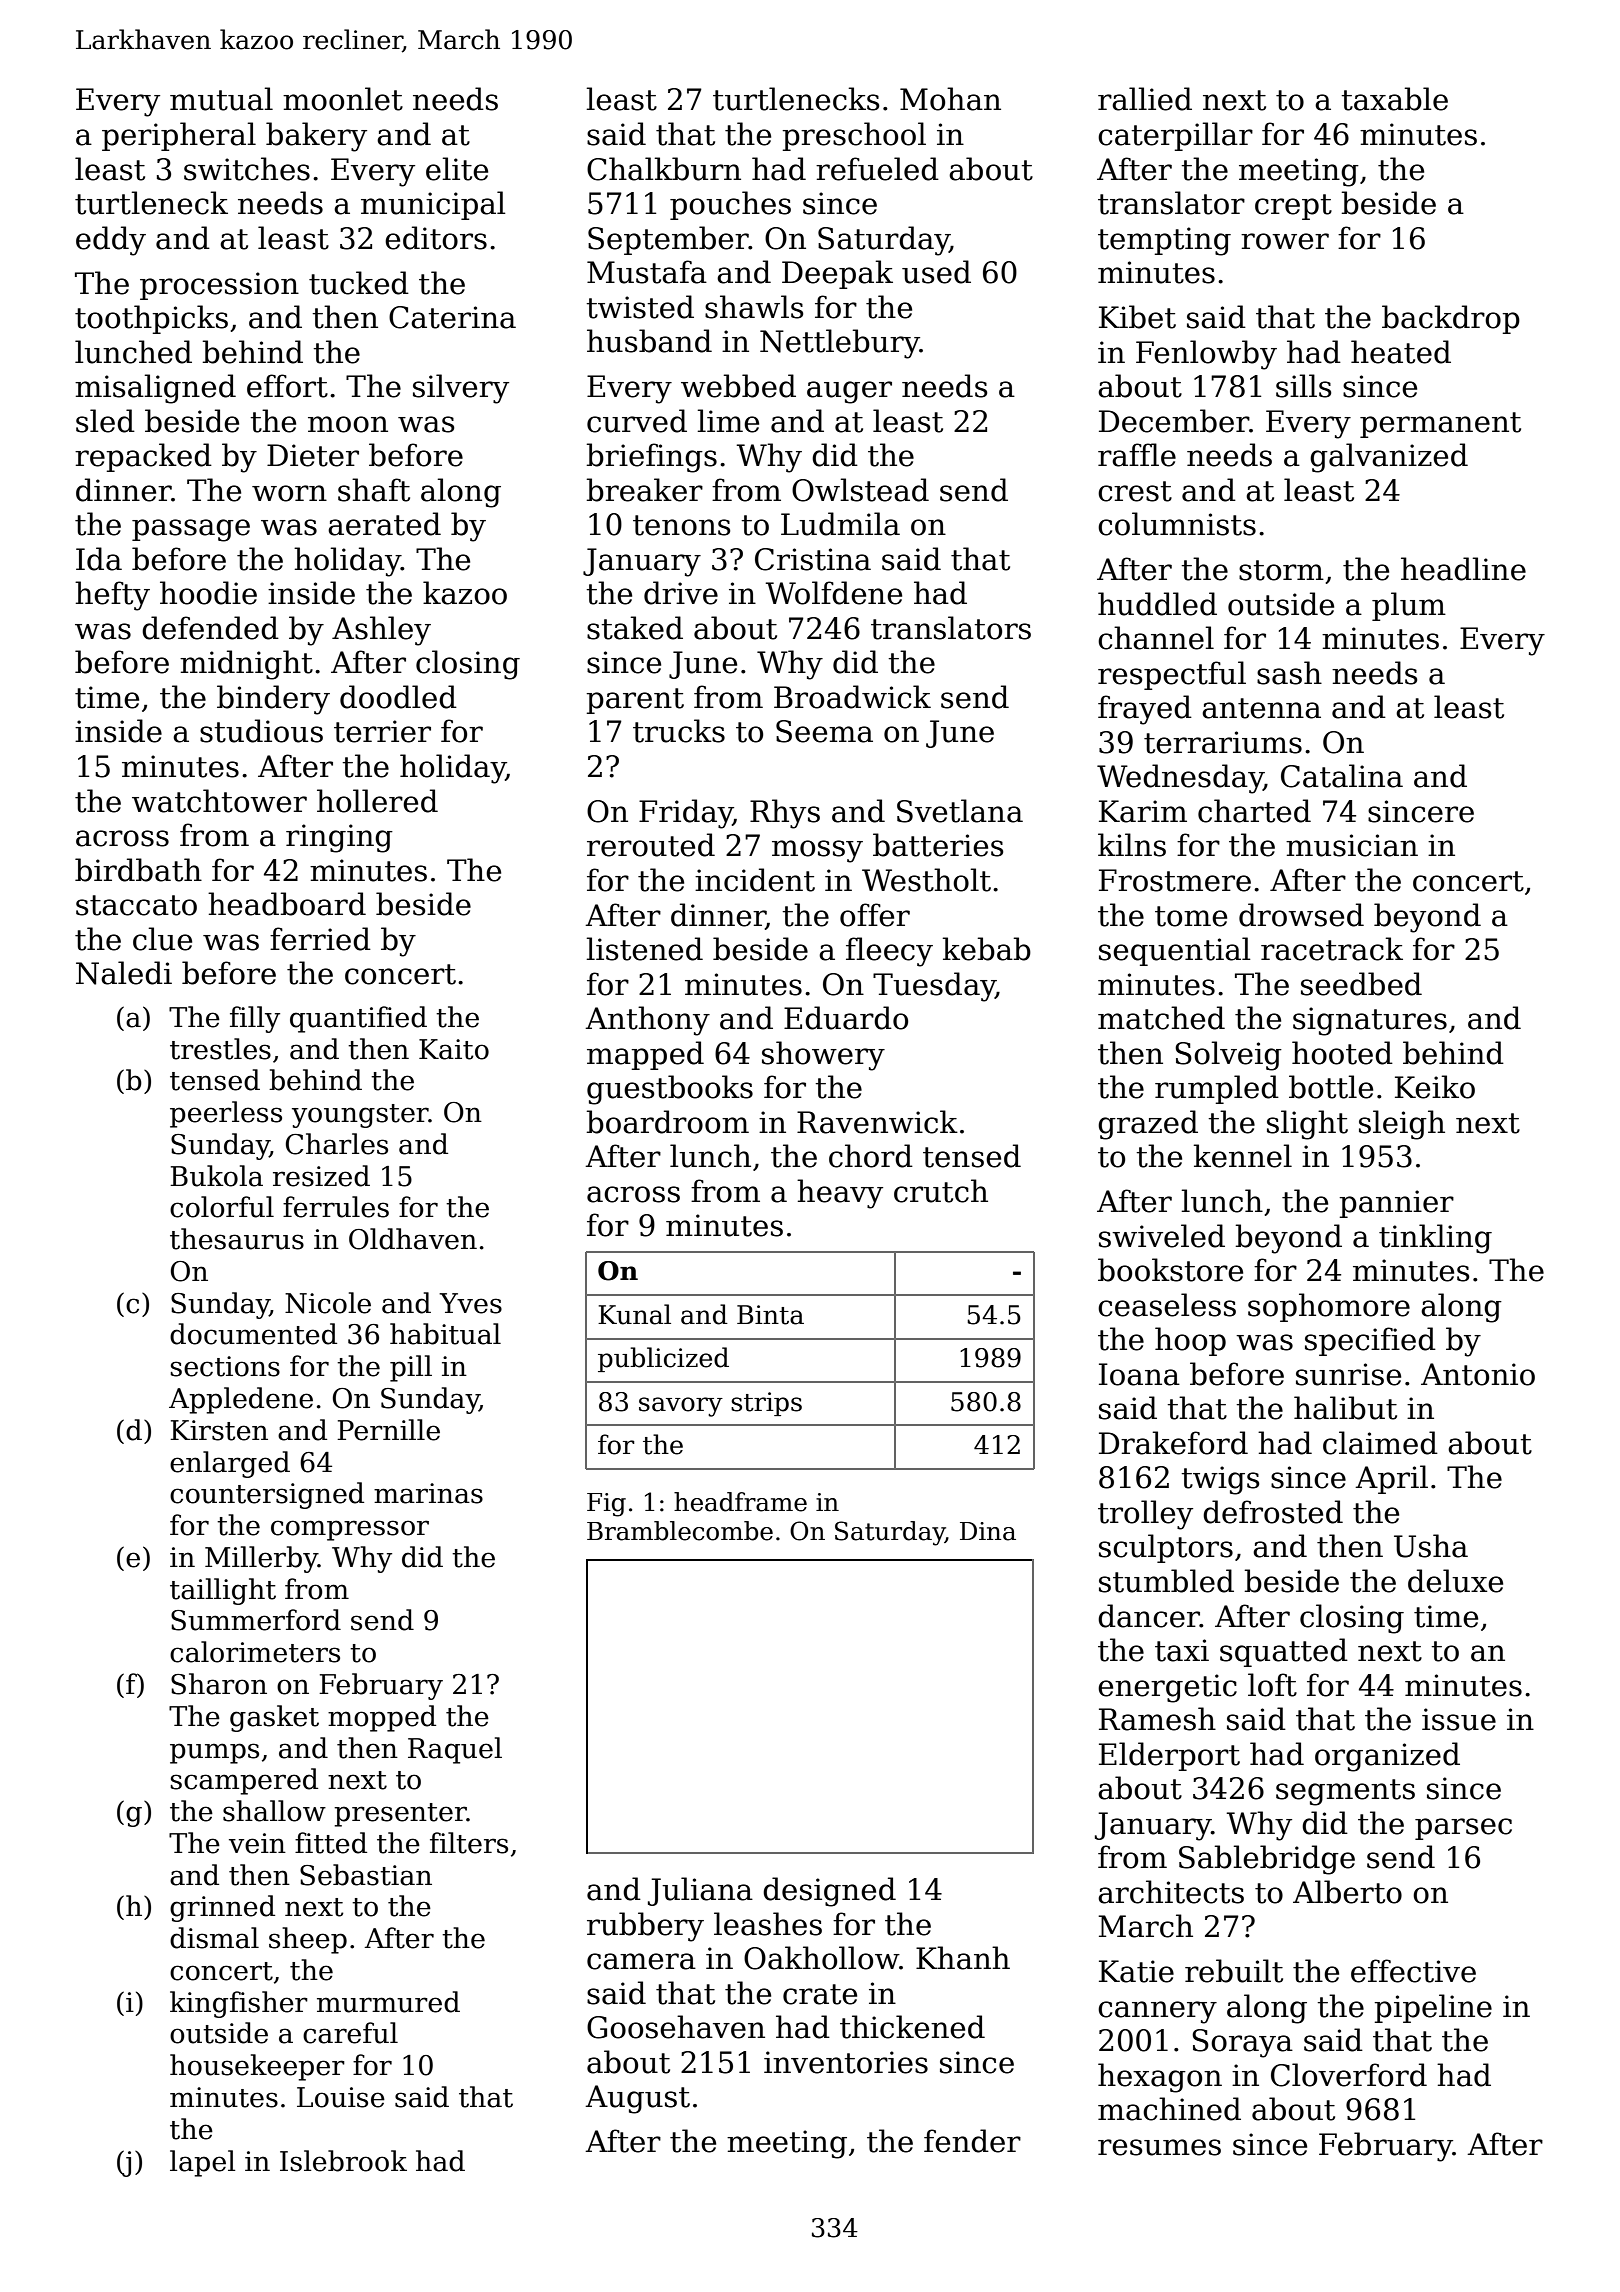 This screenshot has height=2292, width=1620. Describe the element at coordinates (1391, 1479) in the screenshot. I see `April` at that location.
